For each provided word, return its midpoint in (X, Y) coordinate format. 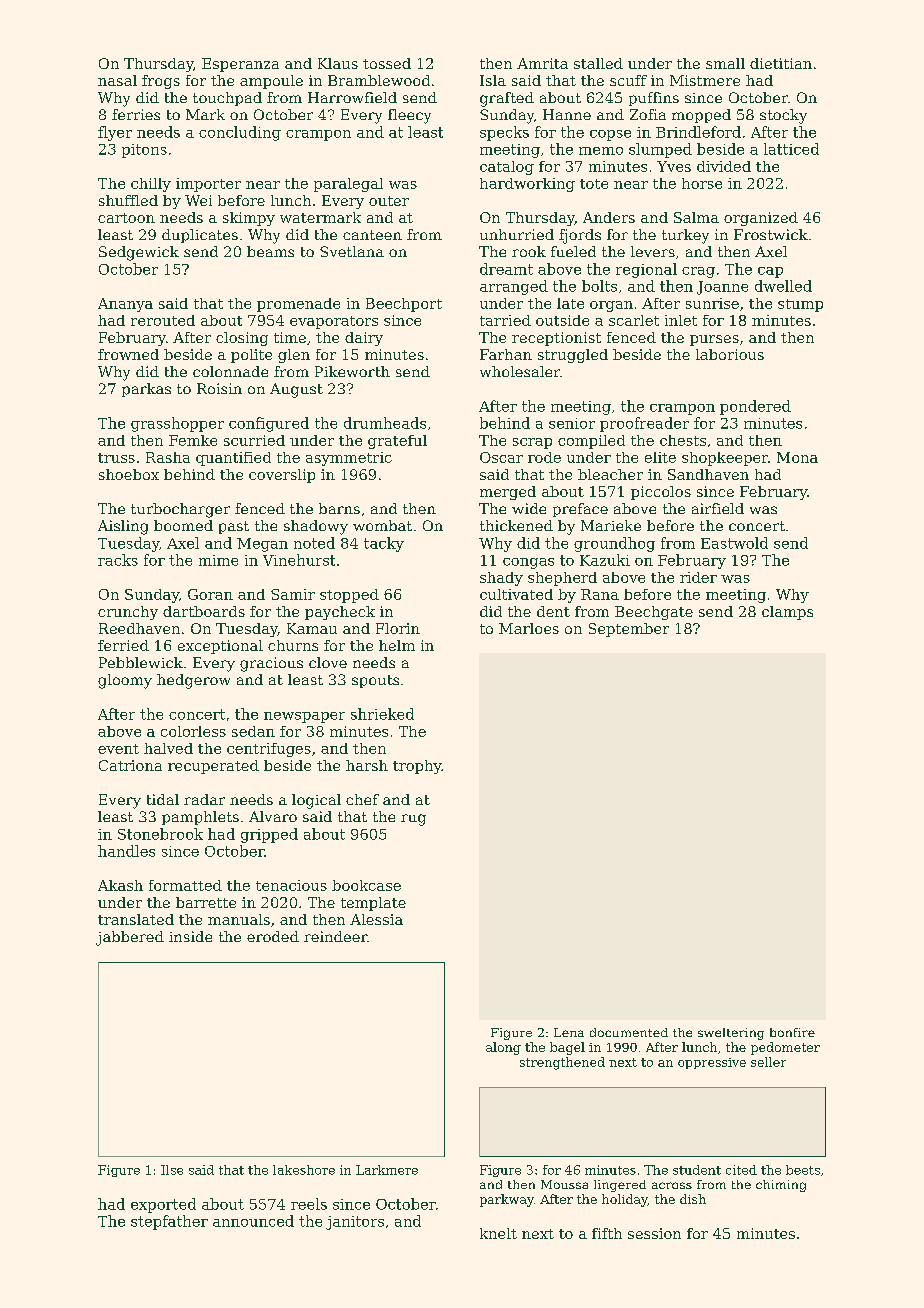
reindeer (335, 936)
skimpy (249, 219)
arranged (514, 287)
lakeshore (304, 1170)
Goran (210, 594)
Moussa (564, 1184)
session (654, 1233)
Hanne (567, 114)
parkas (146, 390)
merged (508, 493)
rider (698, 577)
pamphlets (200, 818)
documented (629, 1032)
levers (653, 251)
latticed (791, 149)
